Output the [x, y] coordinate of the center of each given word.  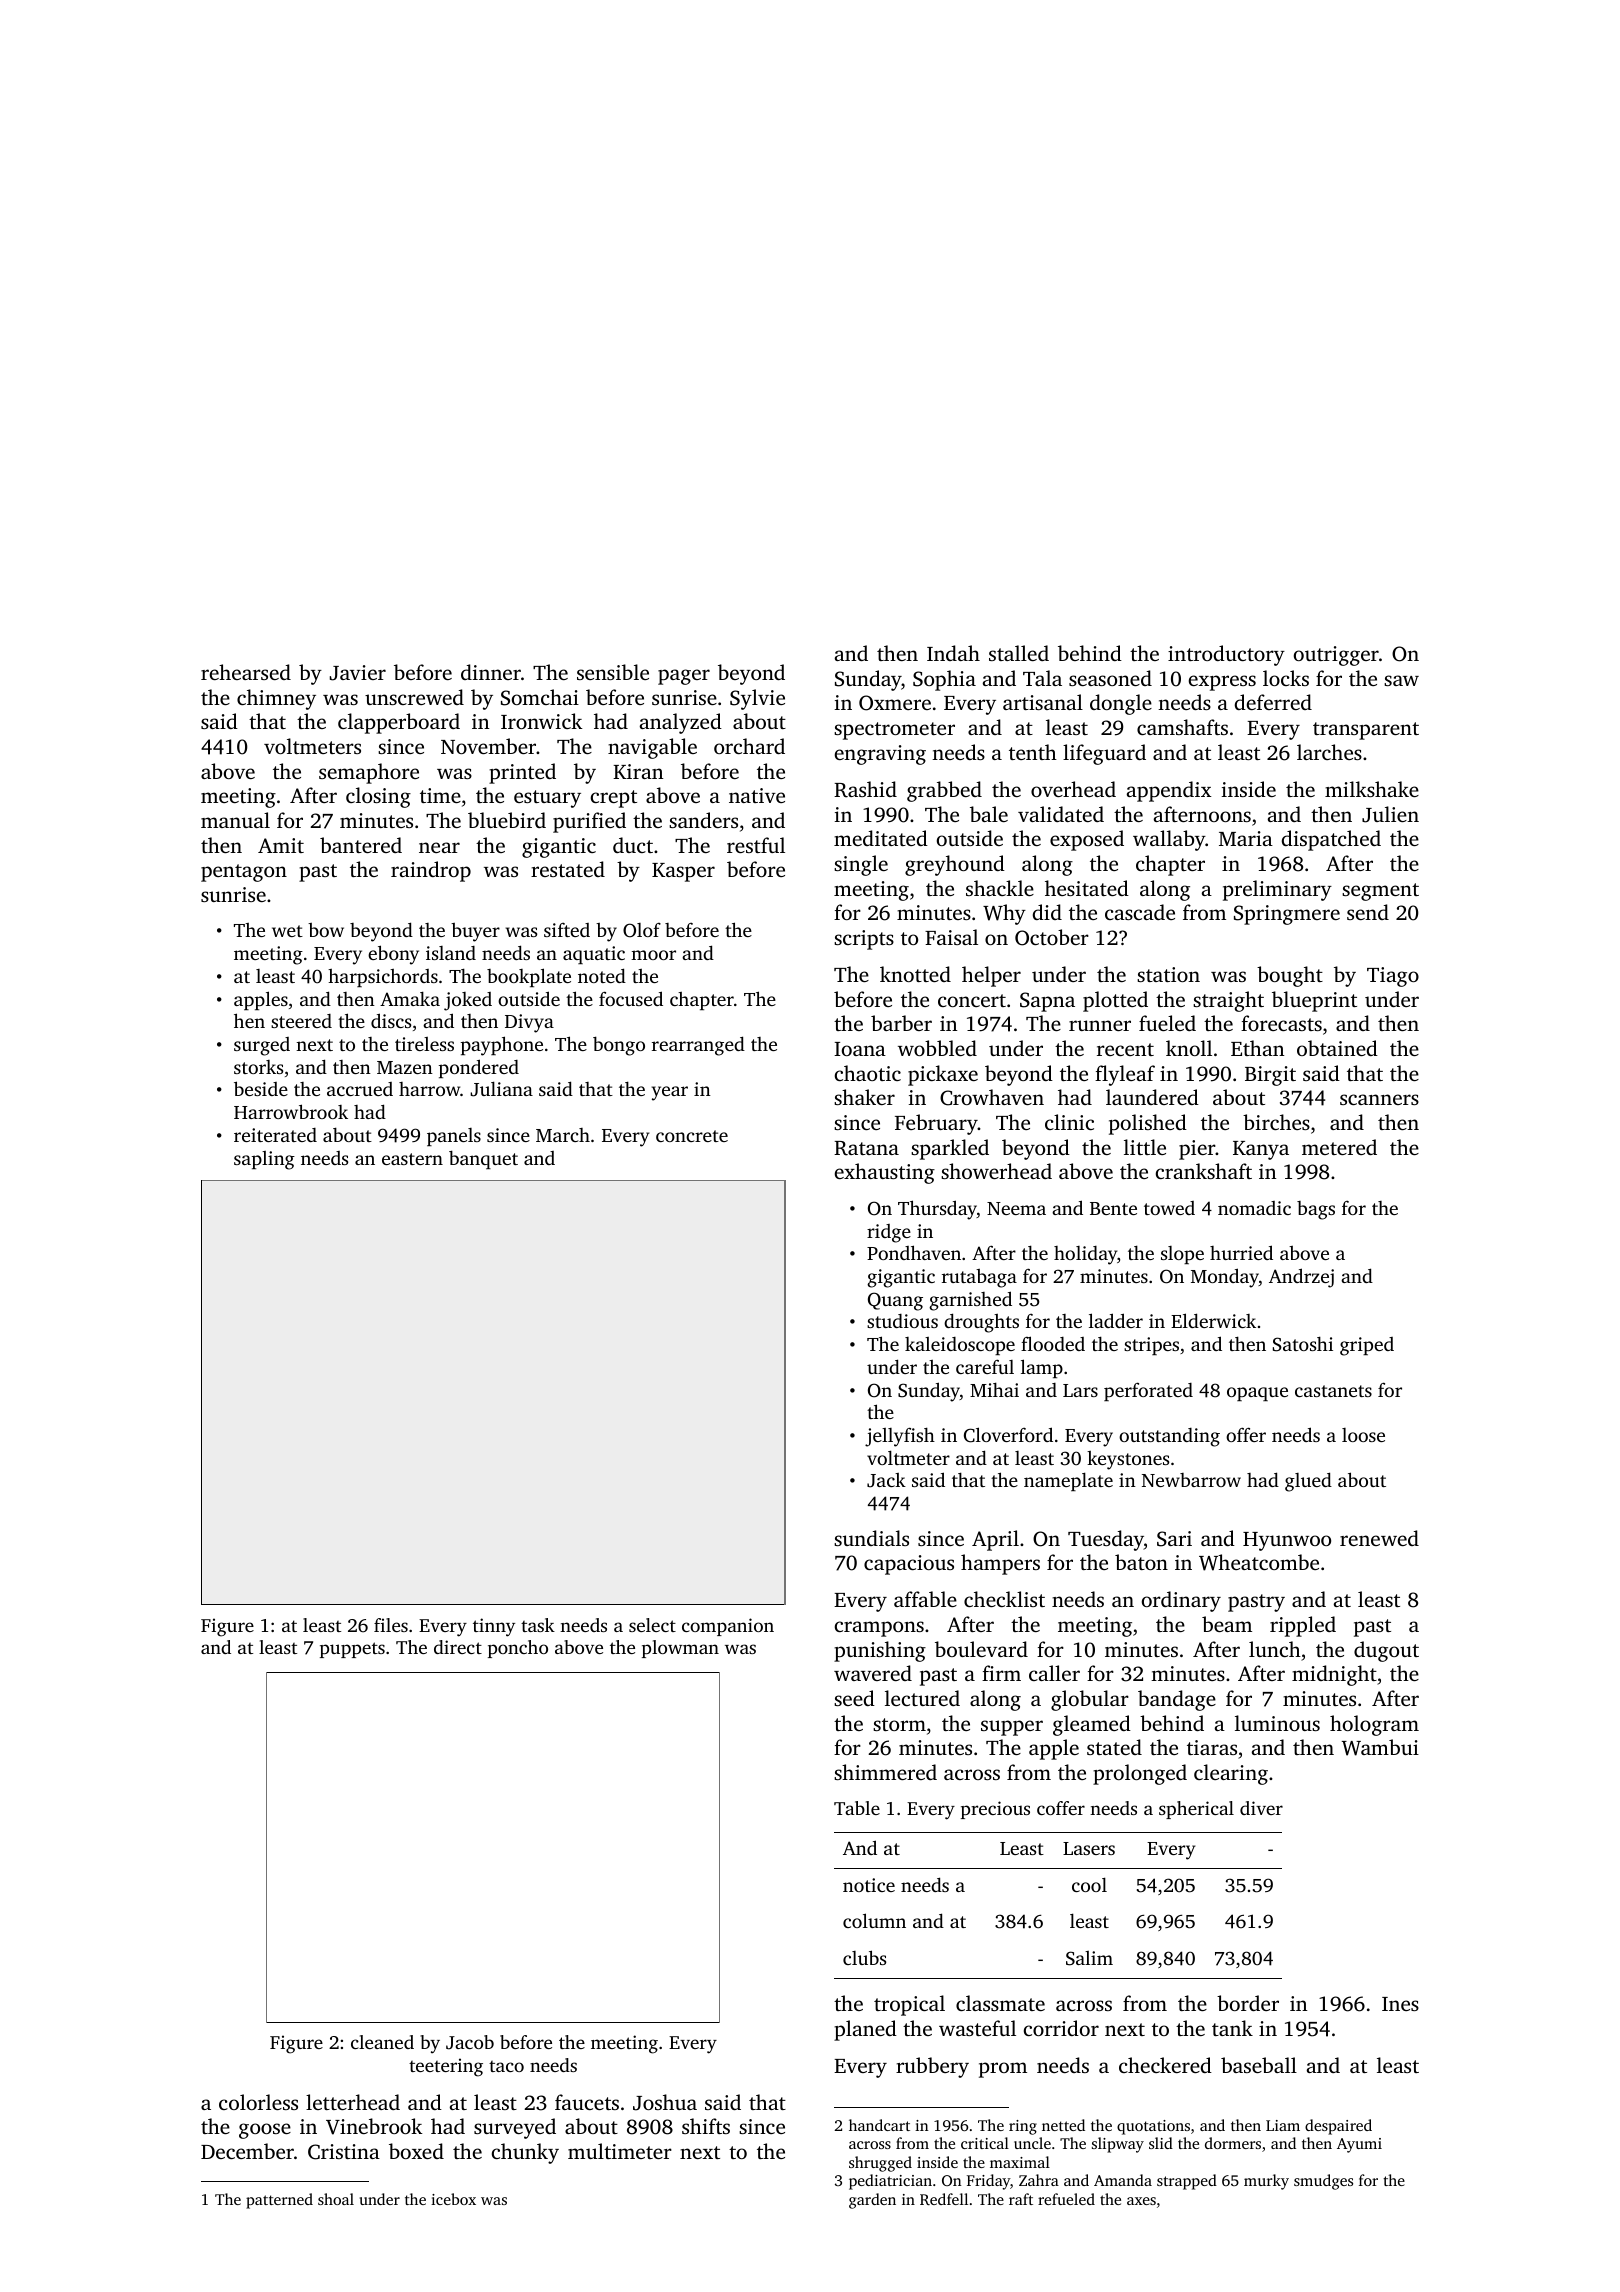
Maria [1246, 838]
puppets [352, 1650]
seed [854, 1698]
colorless [258, 2102]
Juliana [501, 1089]
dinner [491, 672]
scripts [864, 940]
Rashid [865, 789]
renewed [1379, 1538]
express [1222, 683]
